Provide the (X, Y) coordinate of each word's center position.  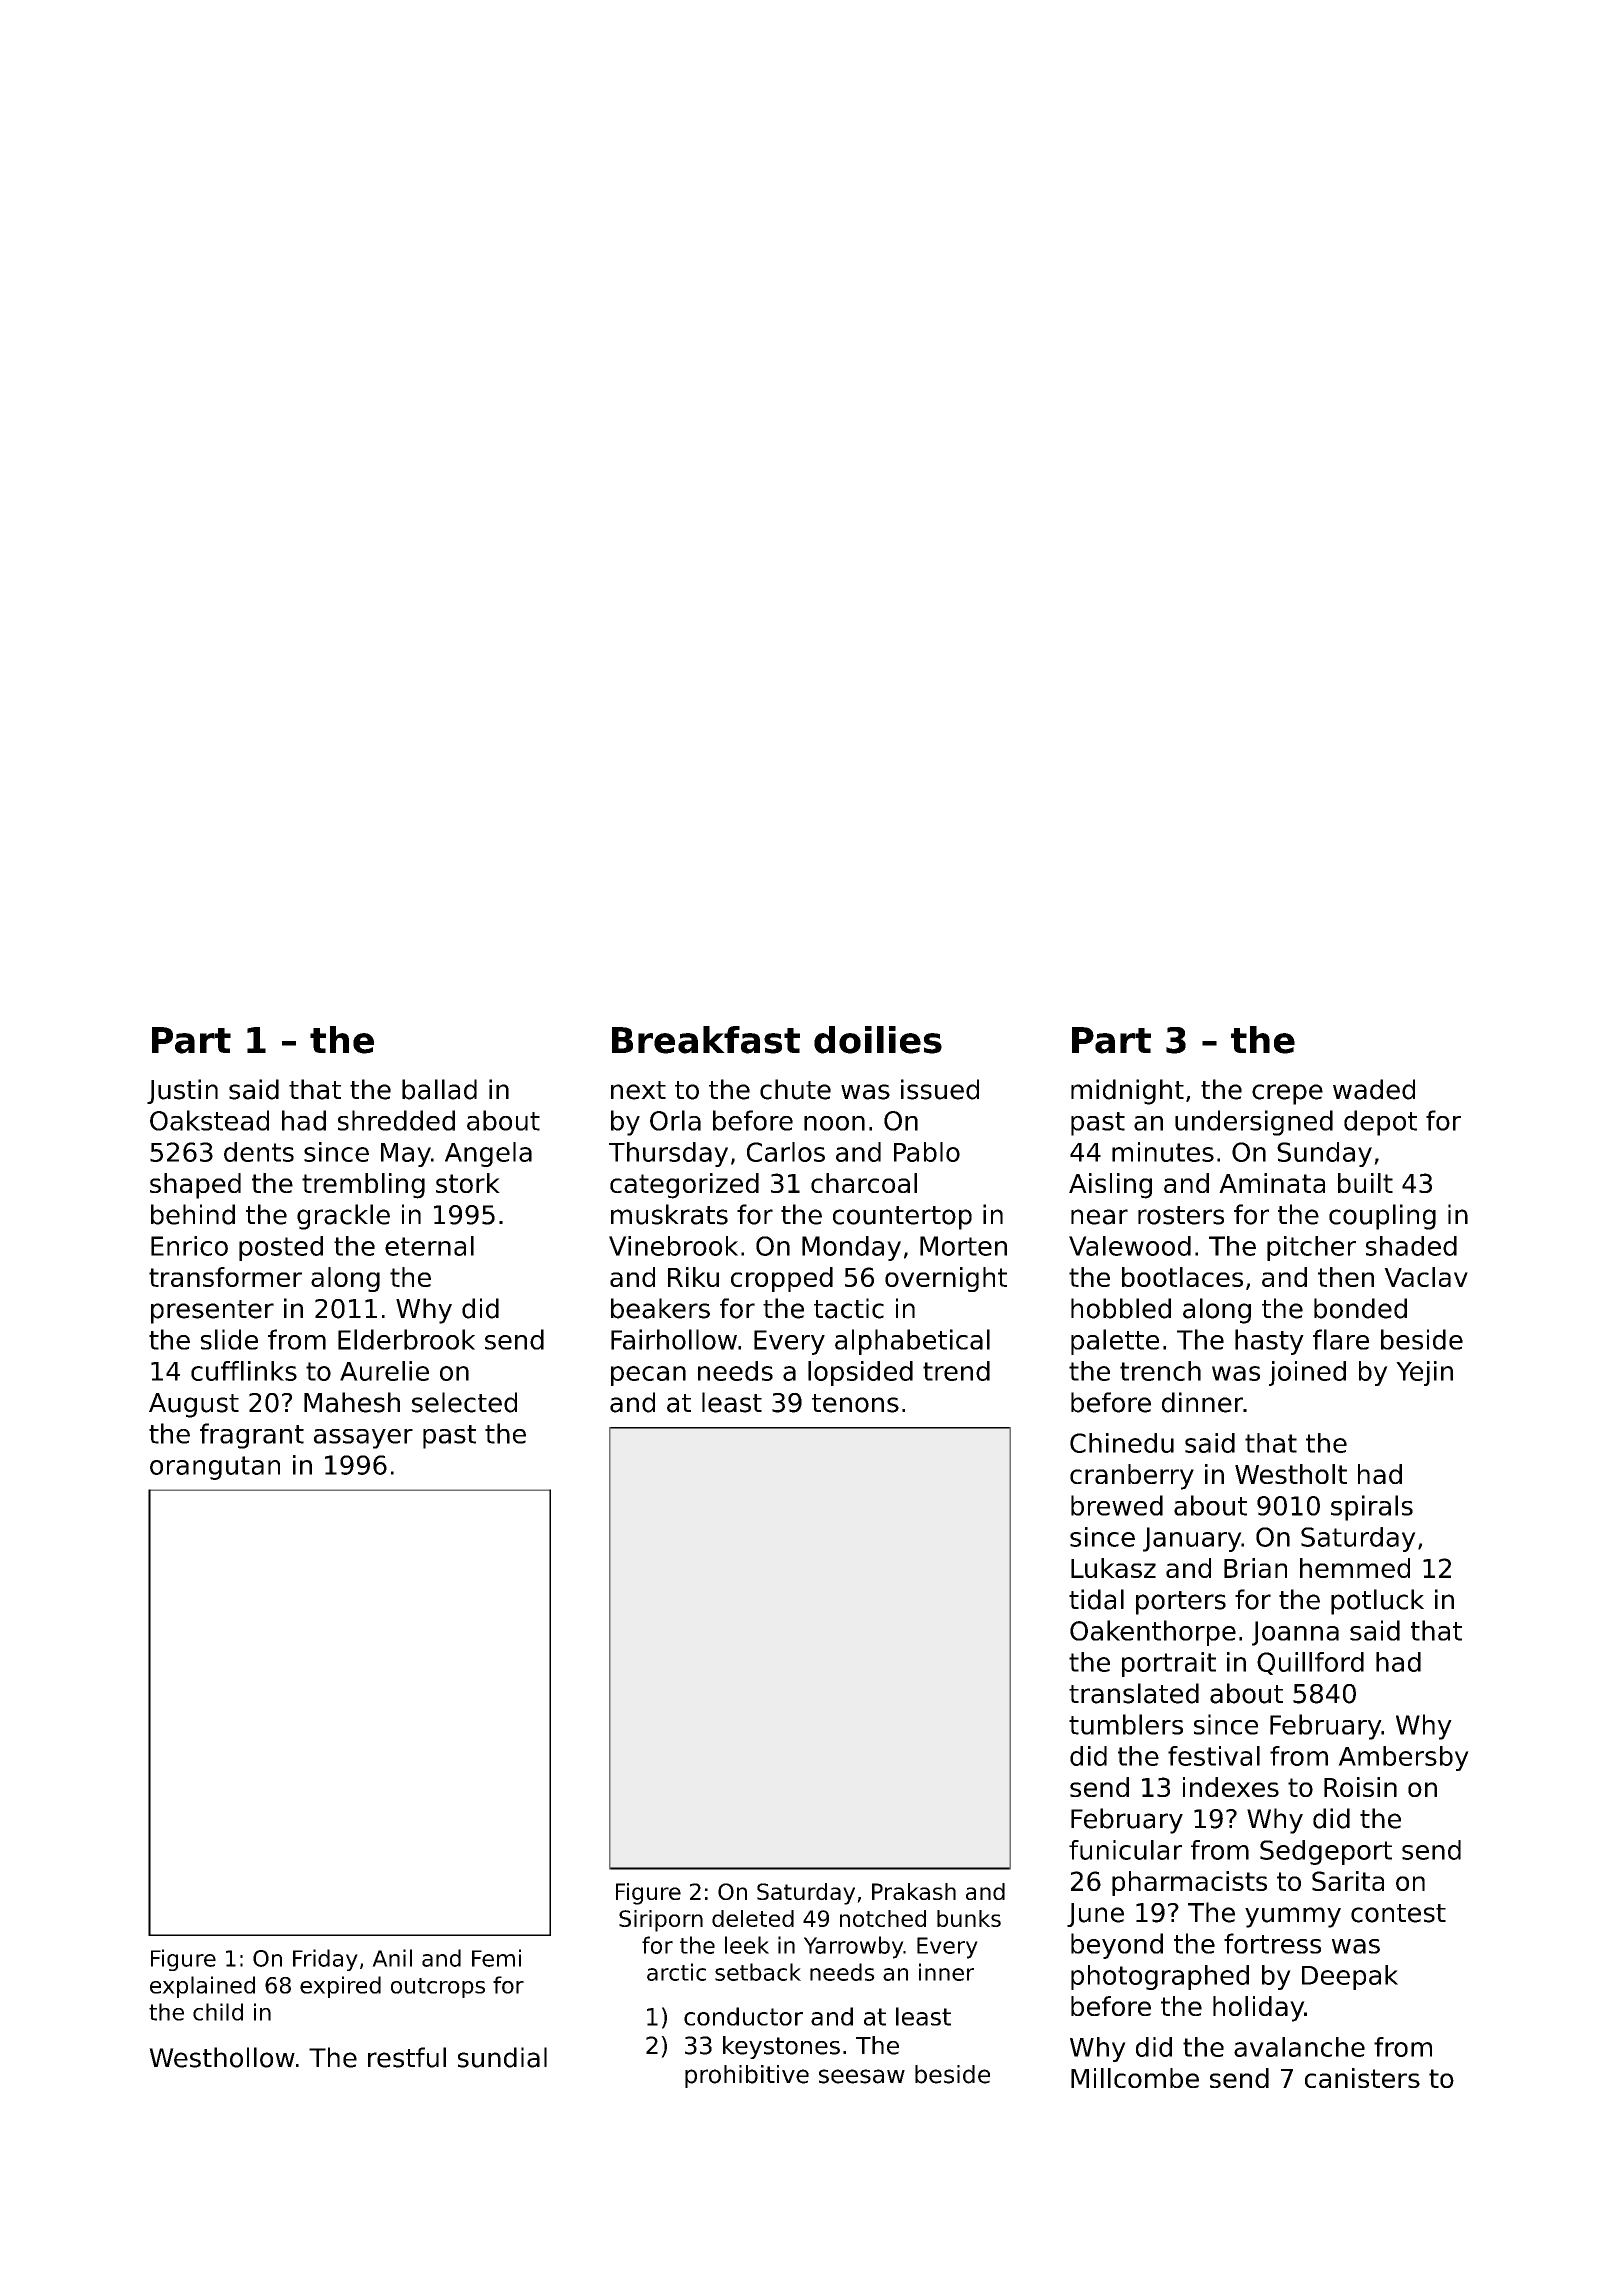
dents (259, 1152)
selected (464, 1402)
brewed (1117, 1505)
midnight (1127, 1092)
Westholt (1291, 1474)
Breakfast (706, 1040)
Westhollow (222, 2057)
